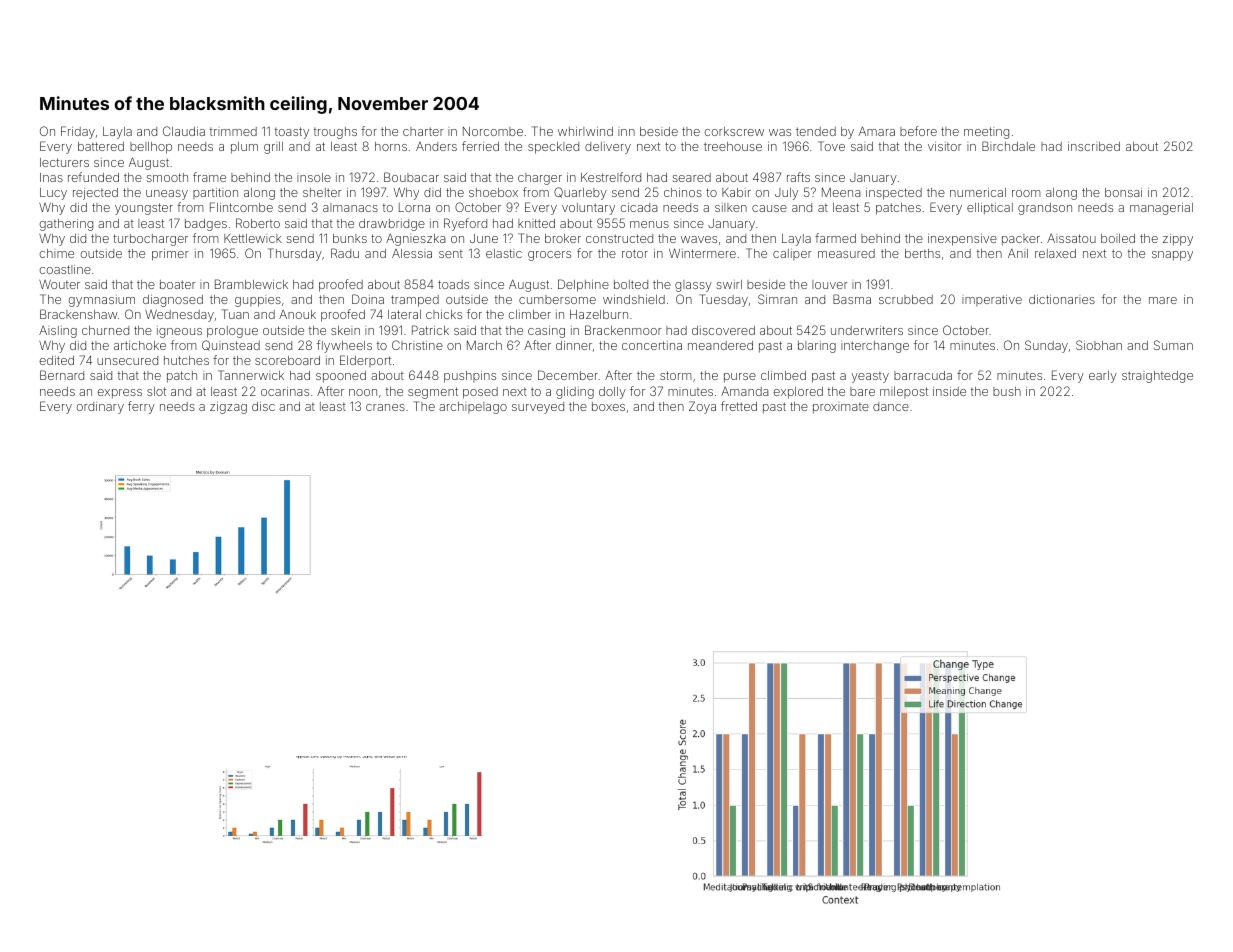  What do you see at coordinates (335, 133) in the image?
I see `troughs` at bounding box center [335, 133].
